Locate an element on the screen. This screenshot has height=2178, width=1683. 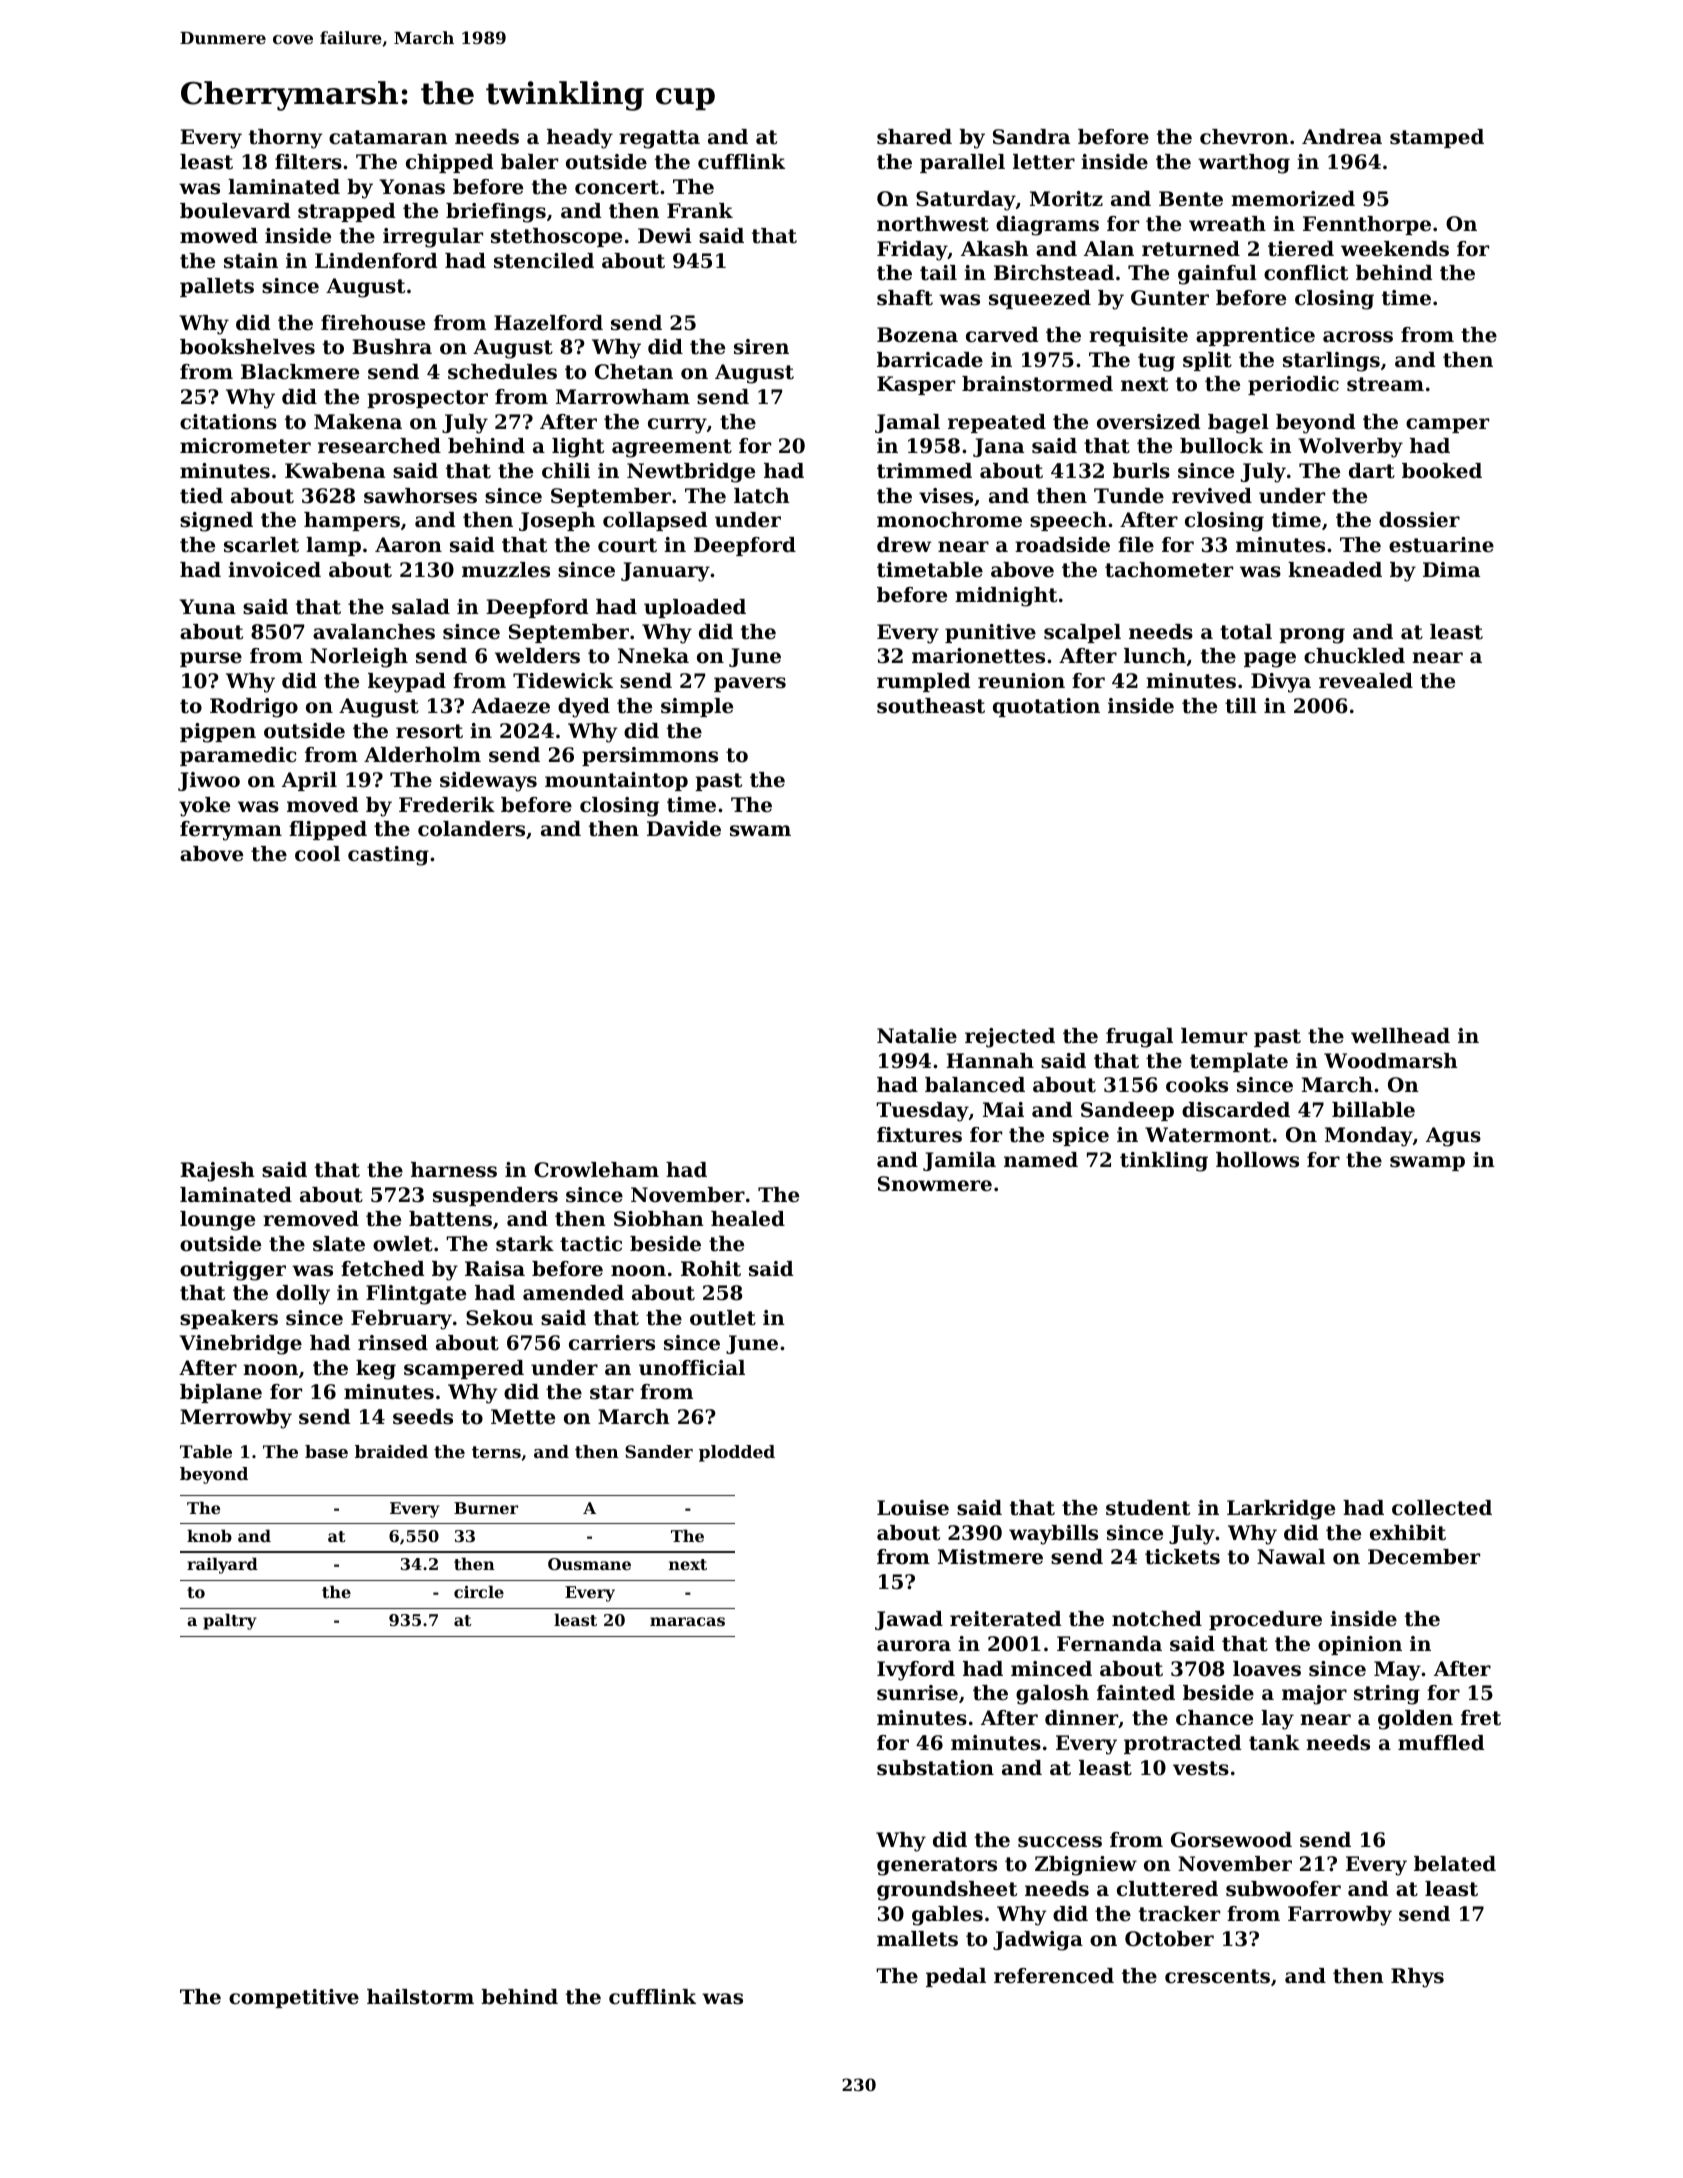
stream is located at coordinates (1385, 384).
